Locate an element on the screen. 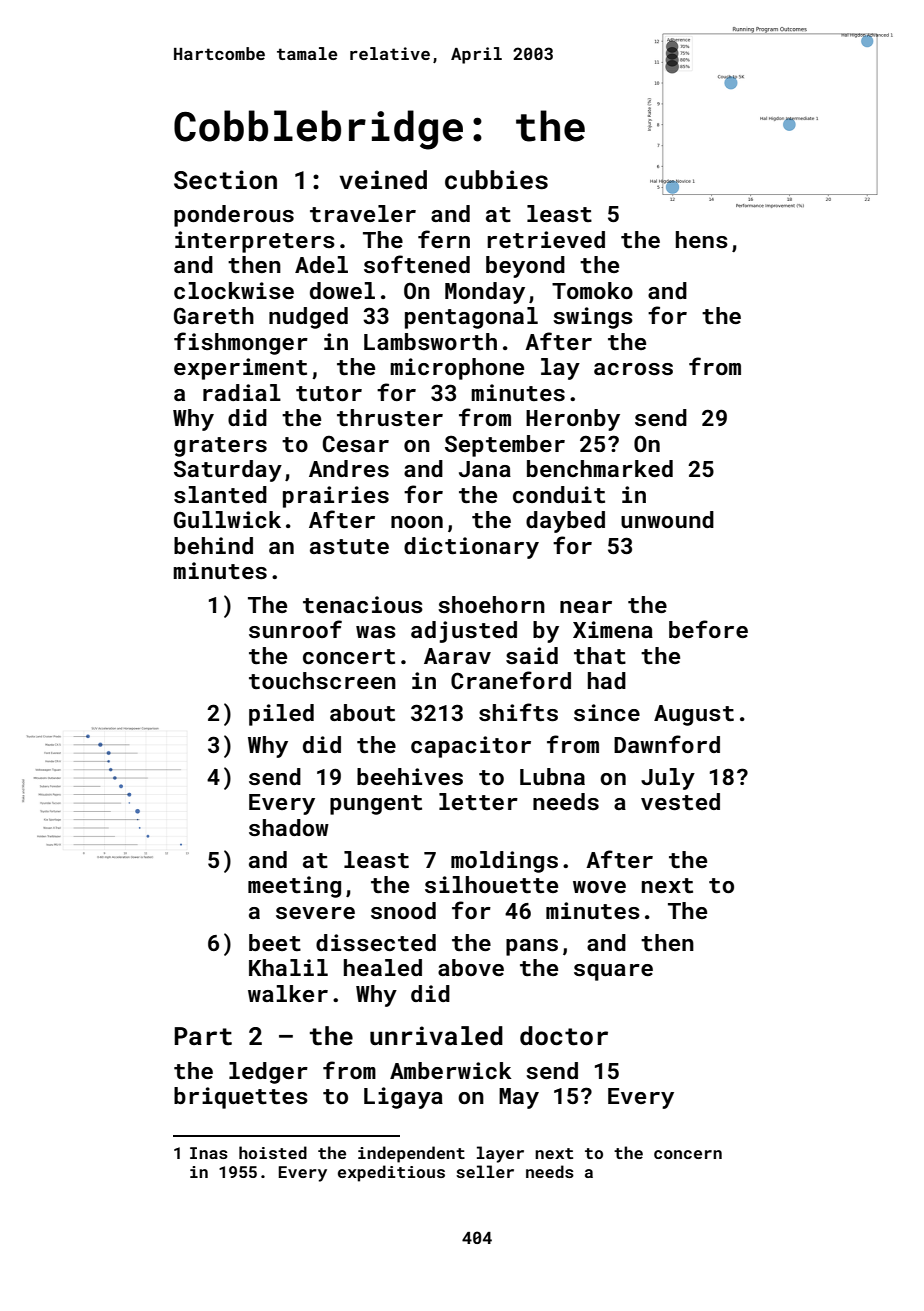  sunroof is located at coordinates (295, 629).
